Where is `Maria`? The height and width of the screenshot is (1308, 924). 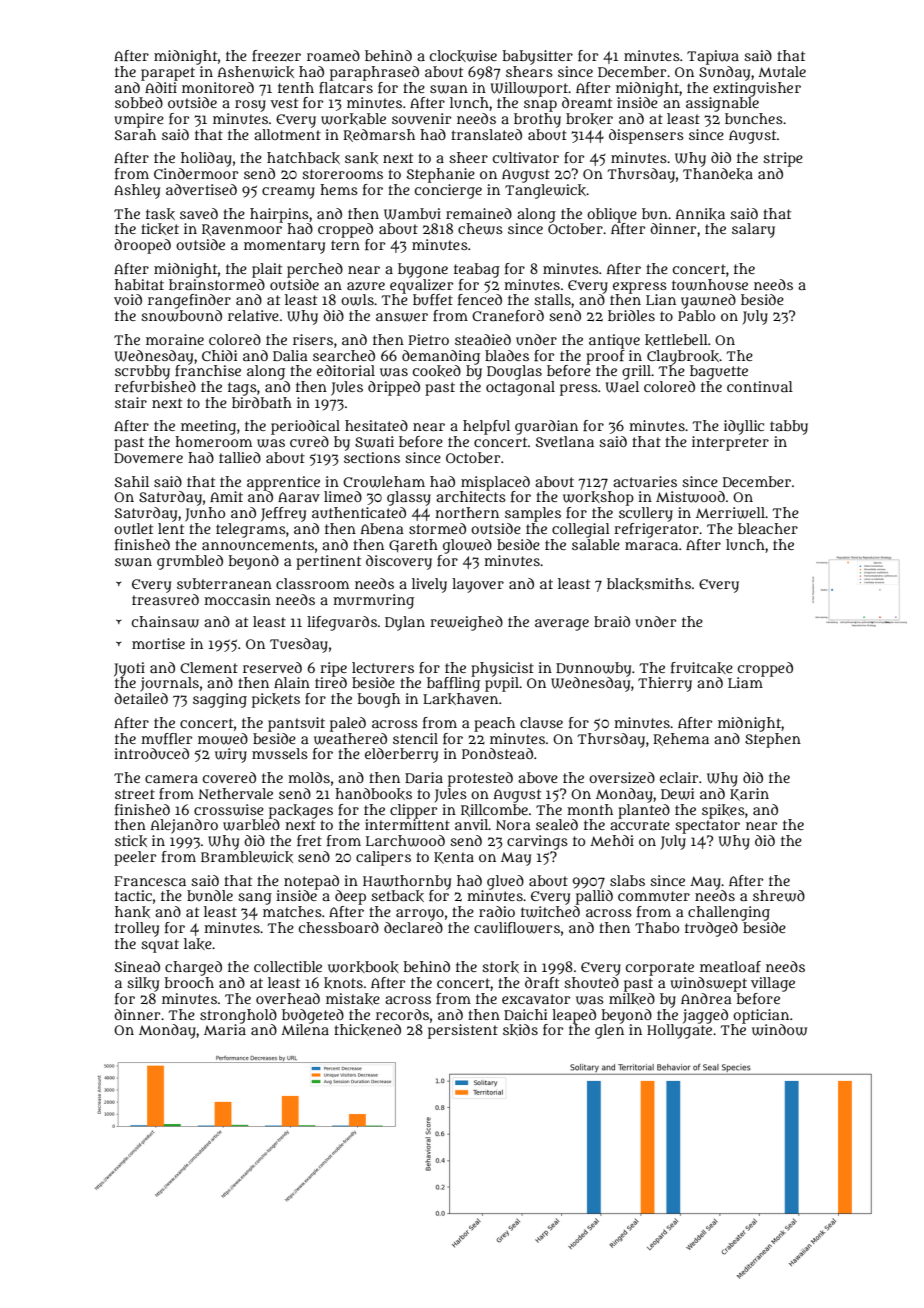
Maria is located at coordinates (225, 1029).
